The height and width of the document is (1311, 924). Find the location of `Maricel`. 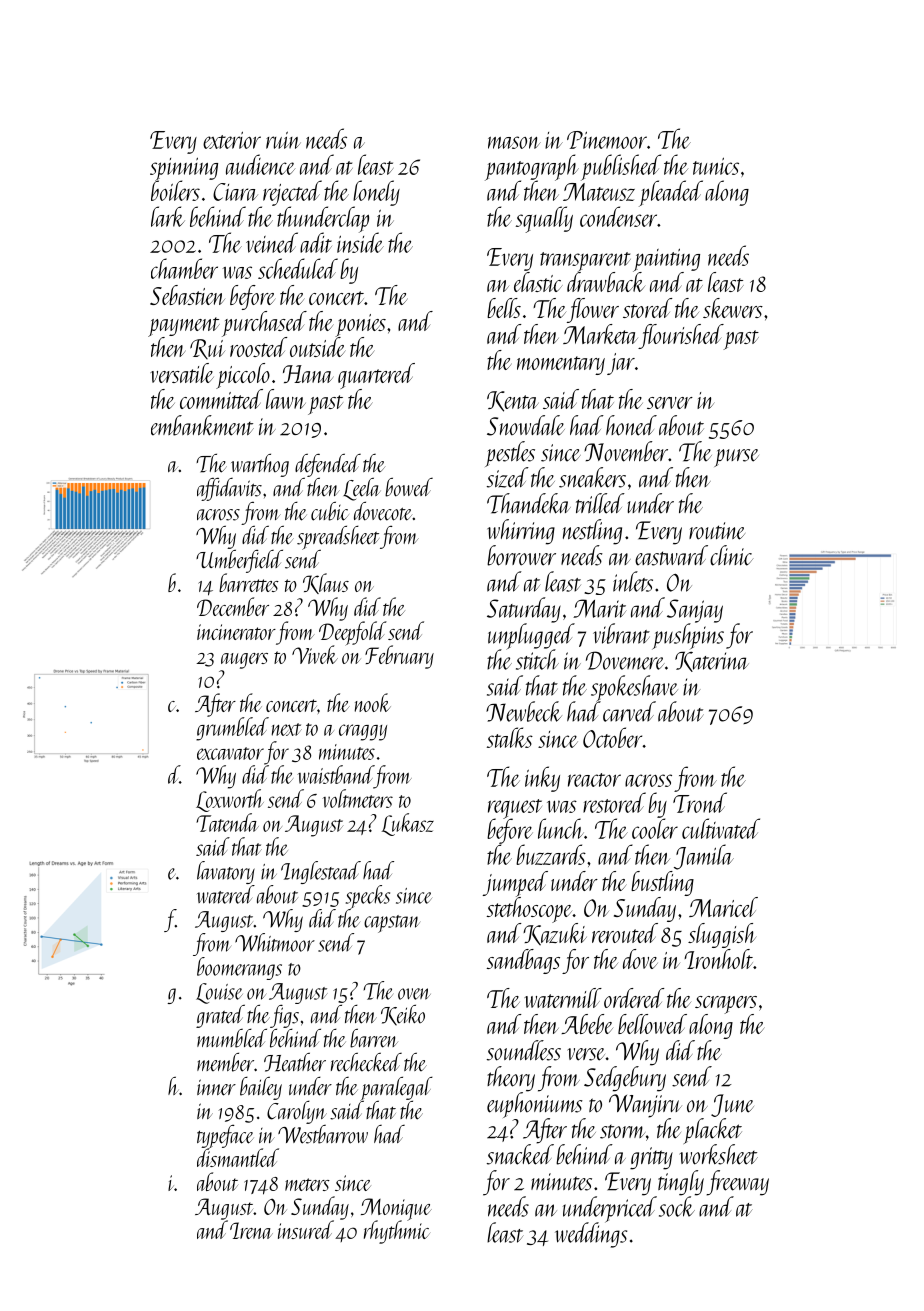

Maricel is located at coordinates (723, 907).
